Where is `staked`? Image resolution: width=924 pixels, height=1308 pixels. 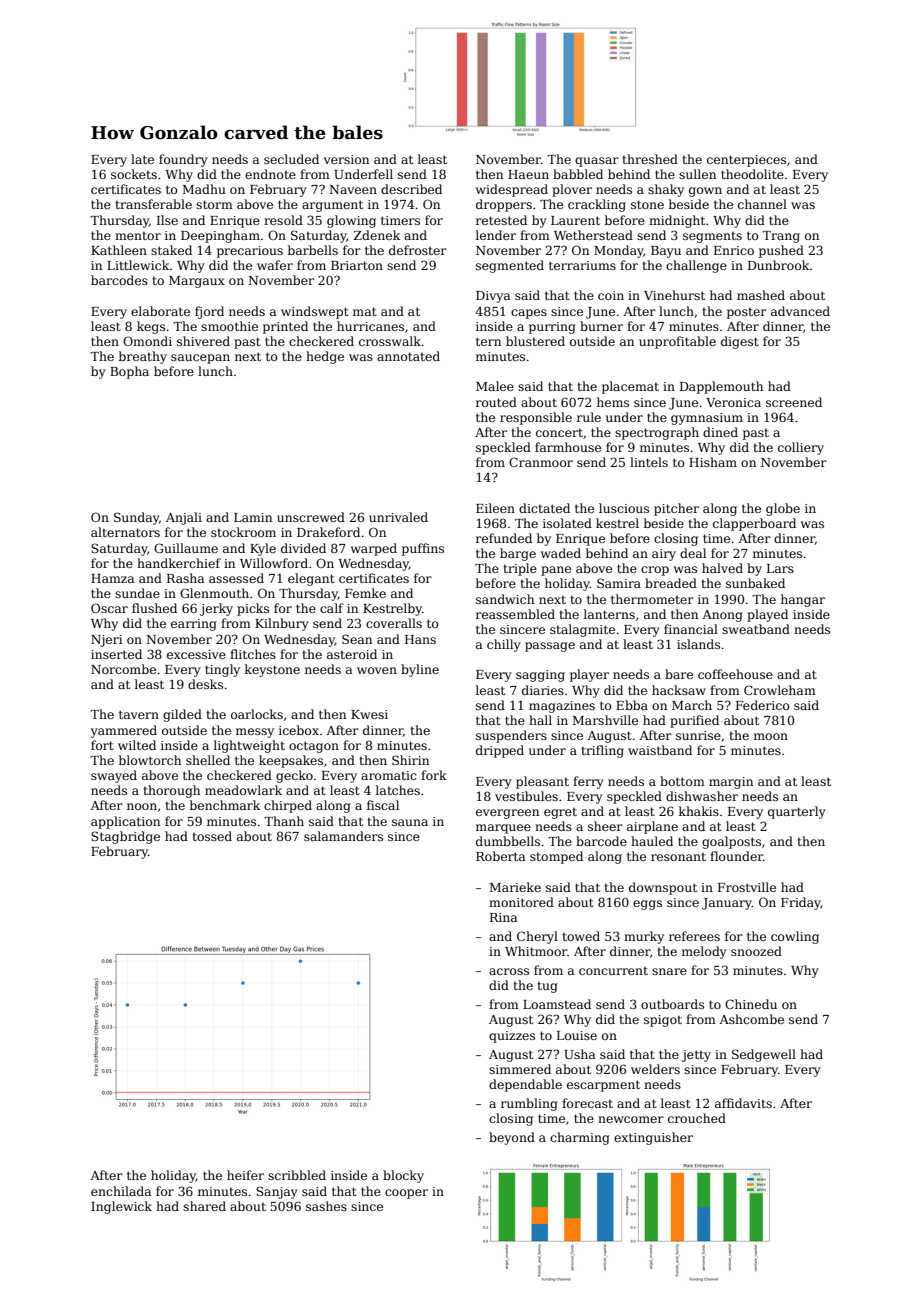
staked is located at coordinates (171, 250).
